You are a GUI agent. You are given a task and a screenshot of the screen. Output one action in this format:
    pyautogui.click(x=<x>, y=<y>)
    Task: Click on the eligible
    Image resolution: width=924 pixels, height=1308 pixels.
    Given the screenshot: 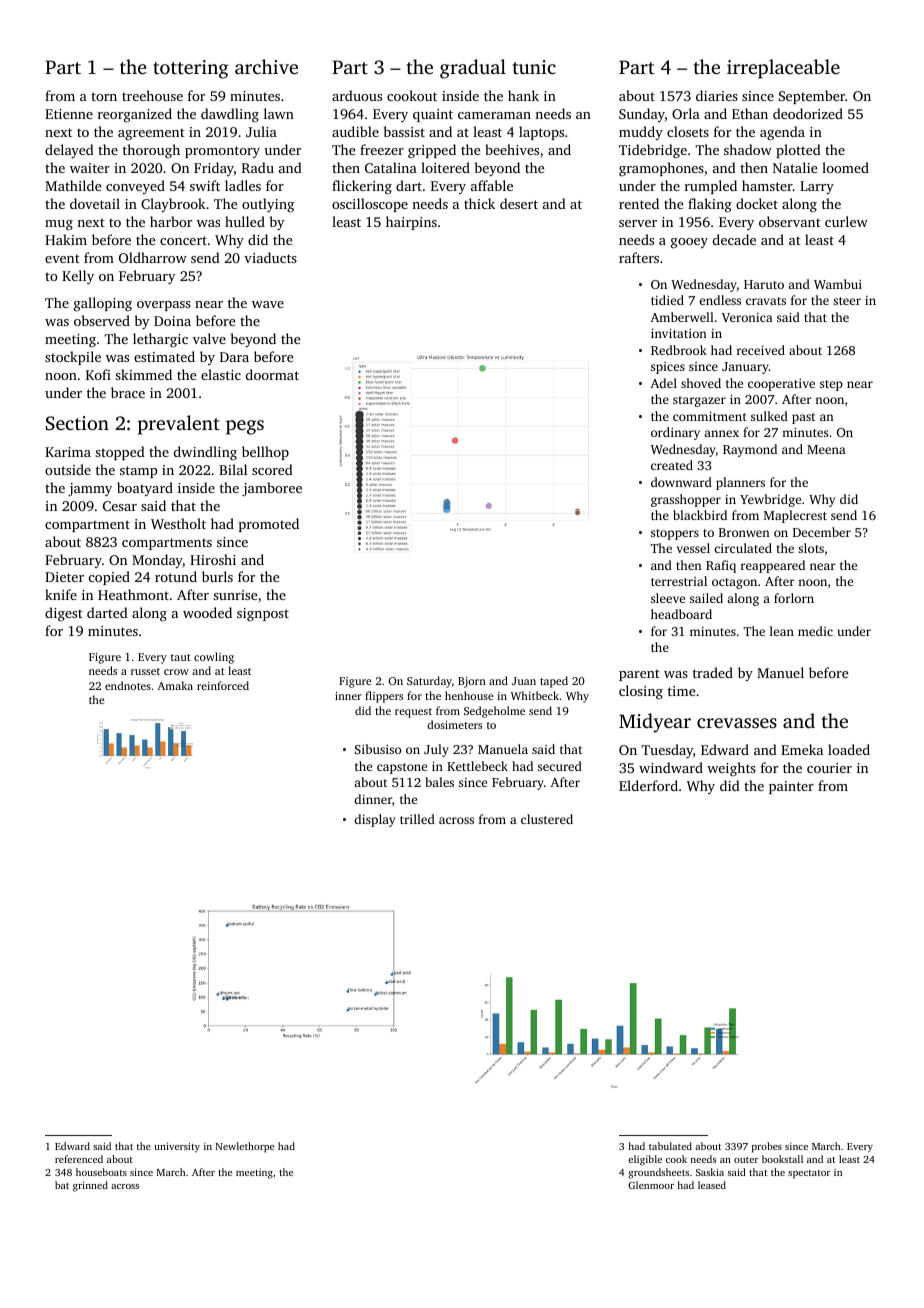 What is the action you would take?
    pyautogui.click(x=645, y=1160)
